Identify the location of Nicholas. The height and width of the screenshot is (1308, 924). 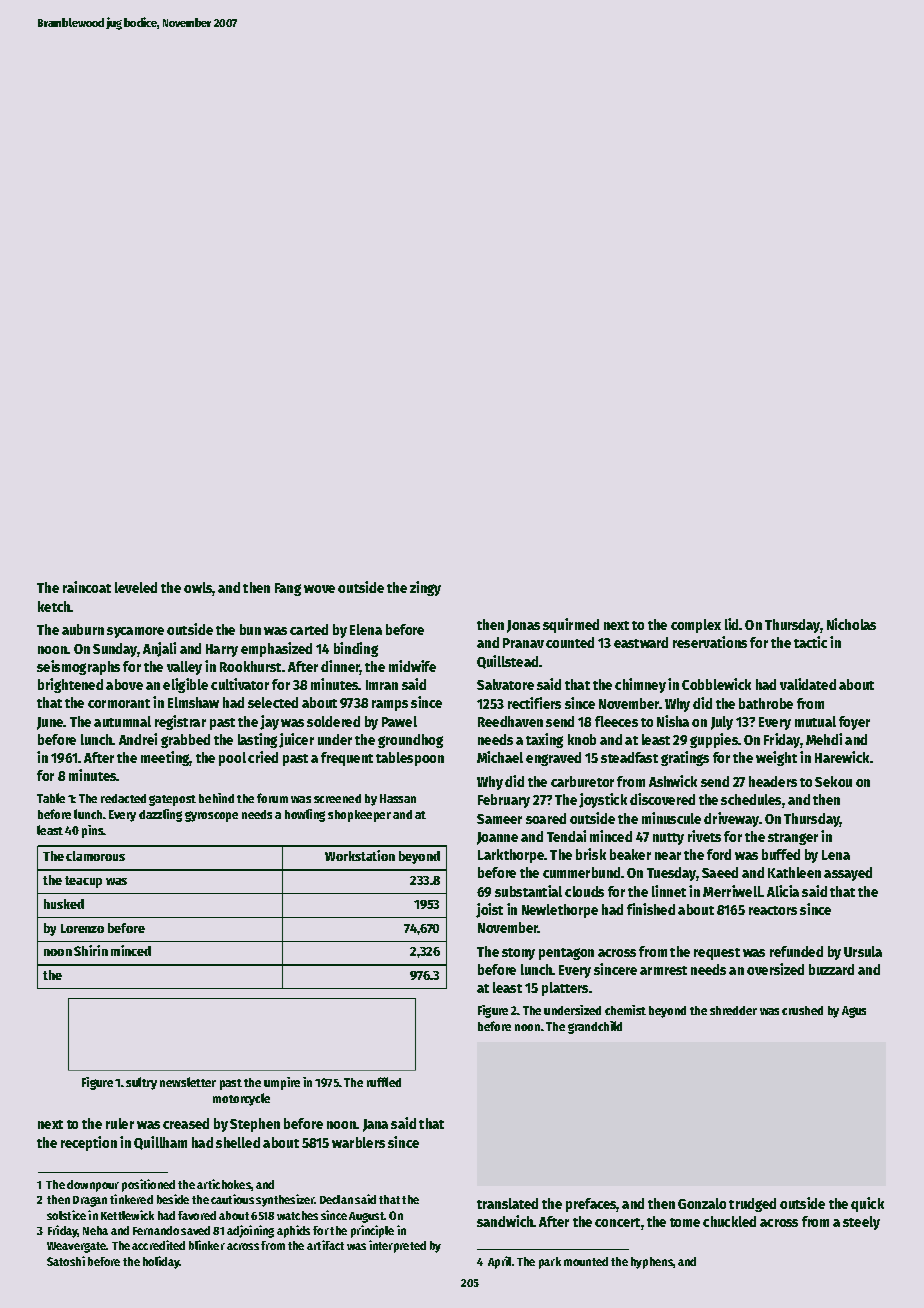
(851, 624).
